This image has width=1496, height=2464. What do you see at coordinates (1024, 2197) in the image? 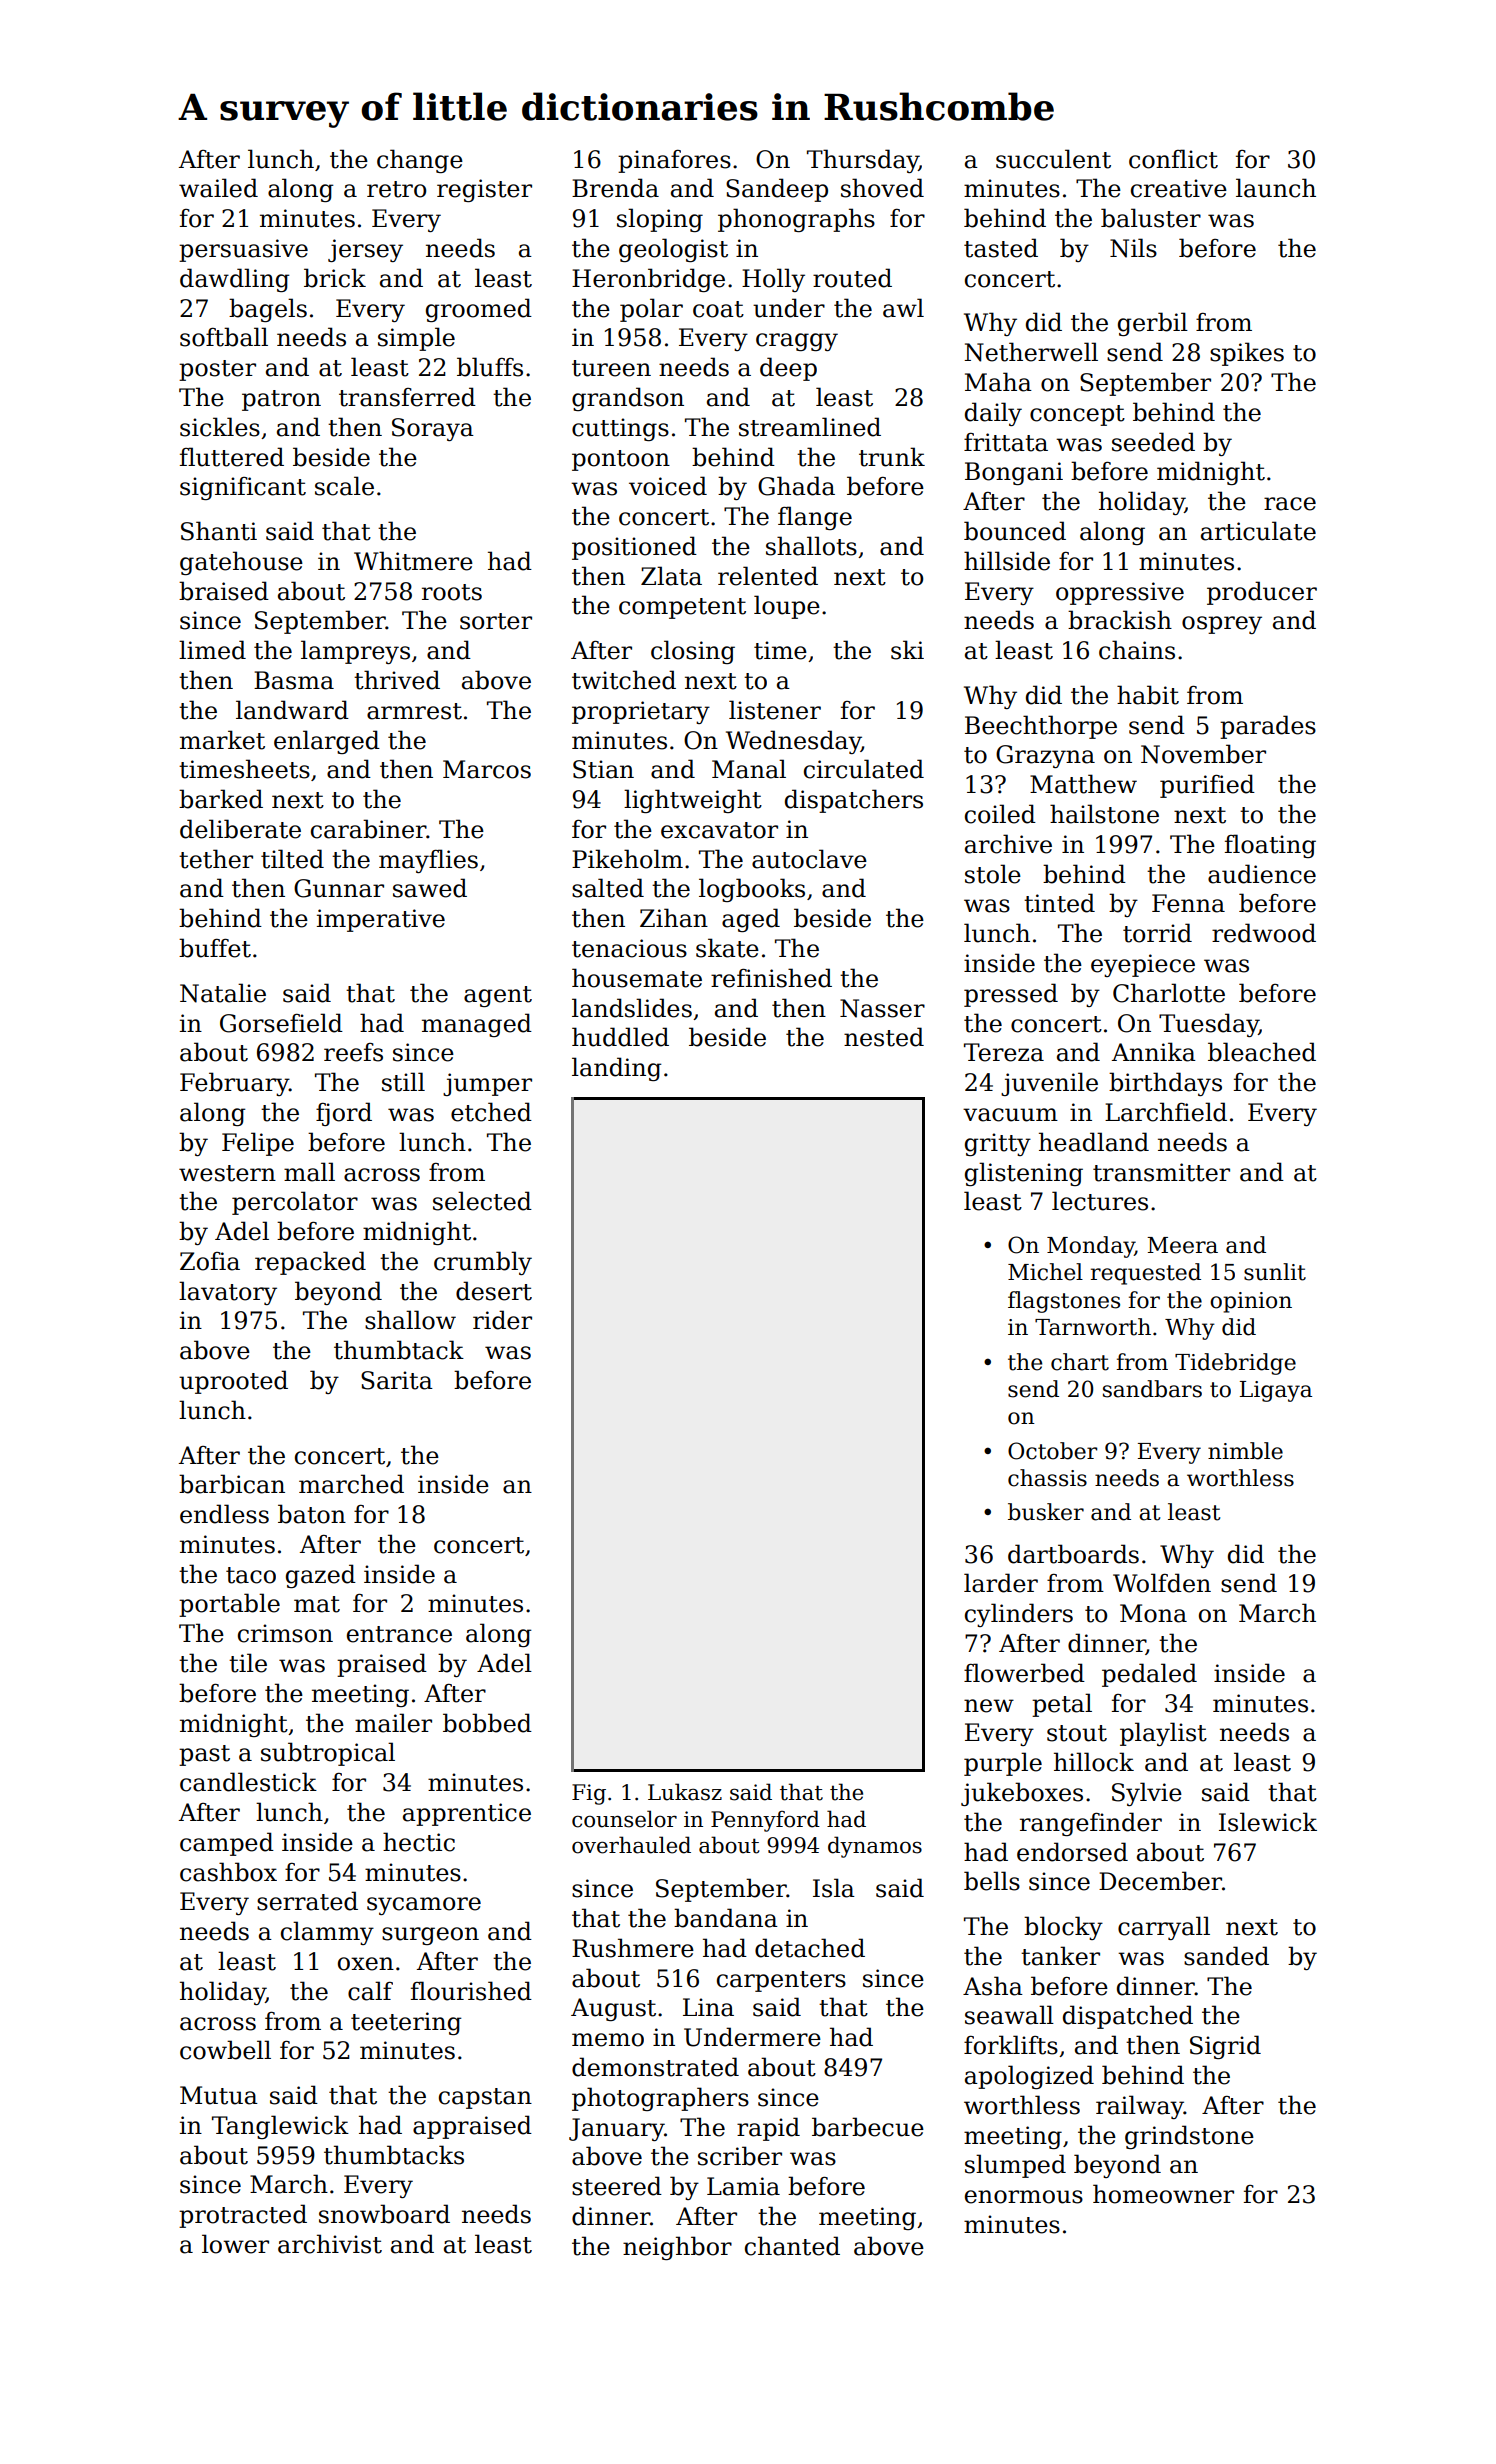
I see `enormous` at bounding box center [1024, 2197].
